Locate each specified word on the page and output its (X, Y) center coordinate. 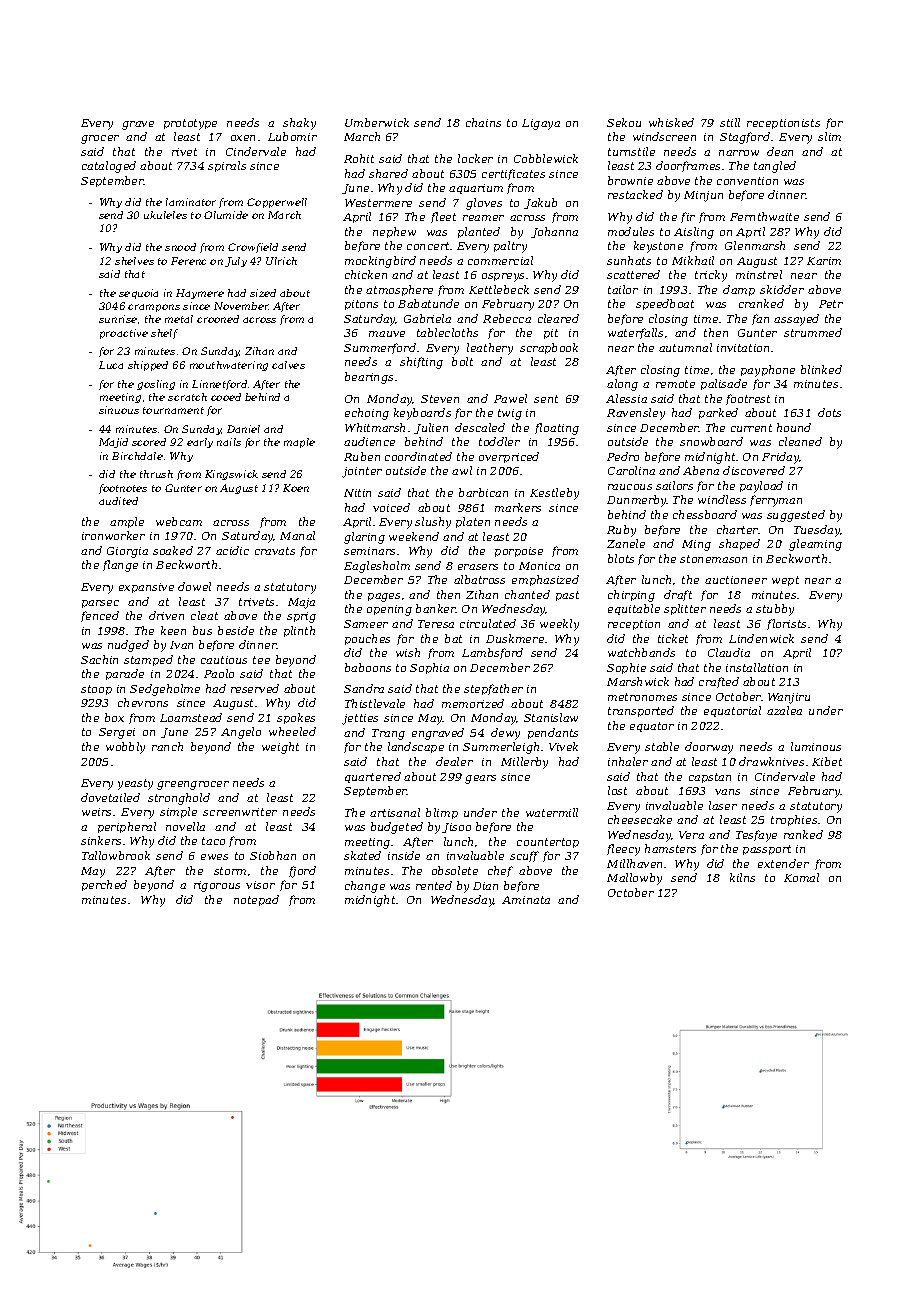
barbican (483, 492)
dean (780, 151)
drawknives (771, 761)
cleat (204, 615)
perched (104, 885)
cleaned (800, 441)
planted (479, 232)
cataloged (109, 167)
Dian (485, 886)
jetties (360, 719)
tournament (173, 410)
